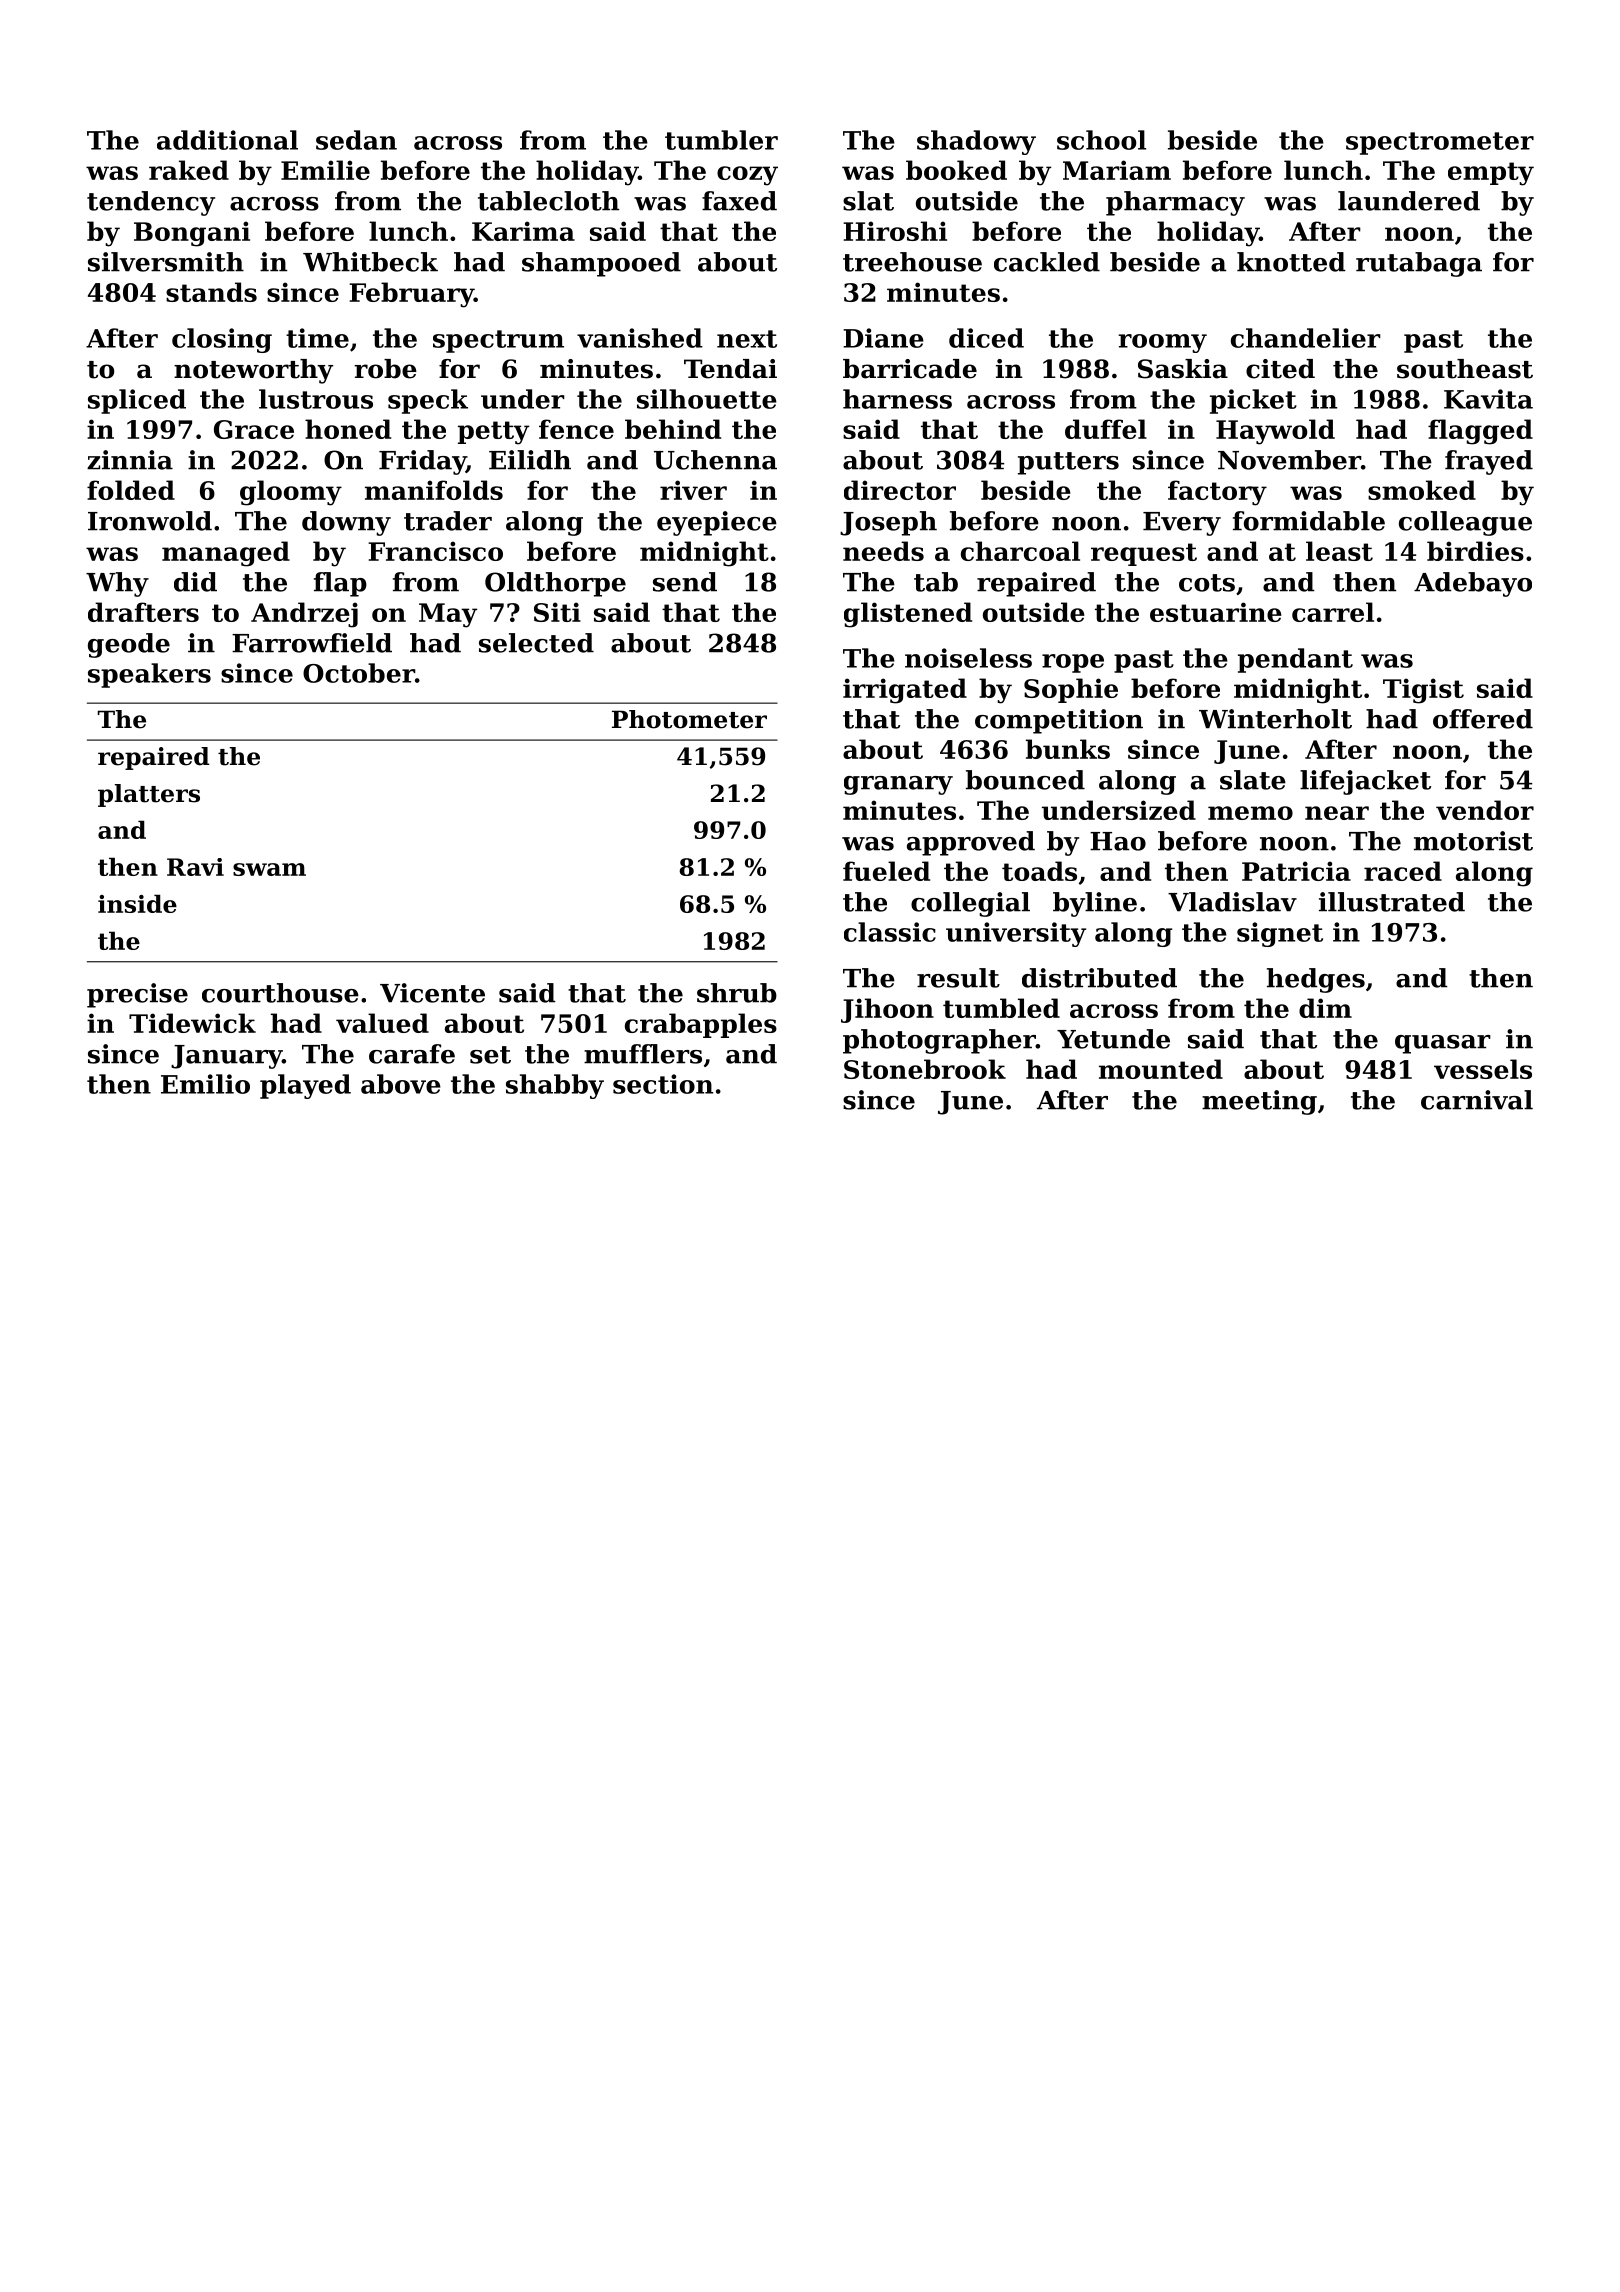 This screenshot has height=2292, width=1620. I want to click on needs, so click(883, 551).
